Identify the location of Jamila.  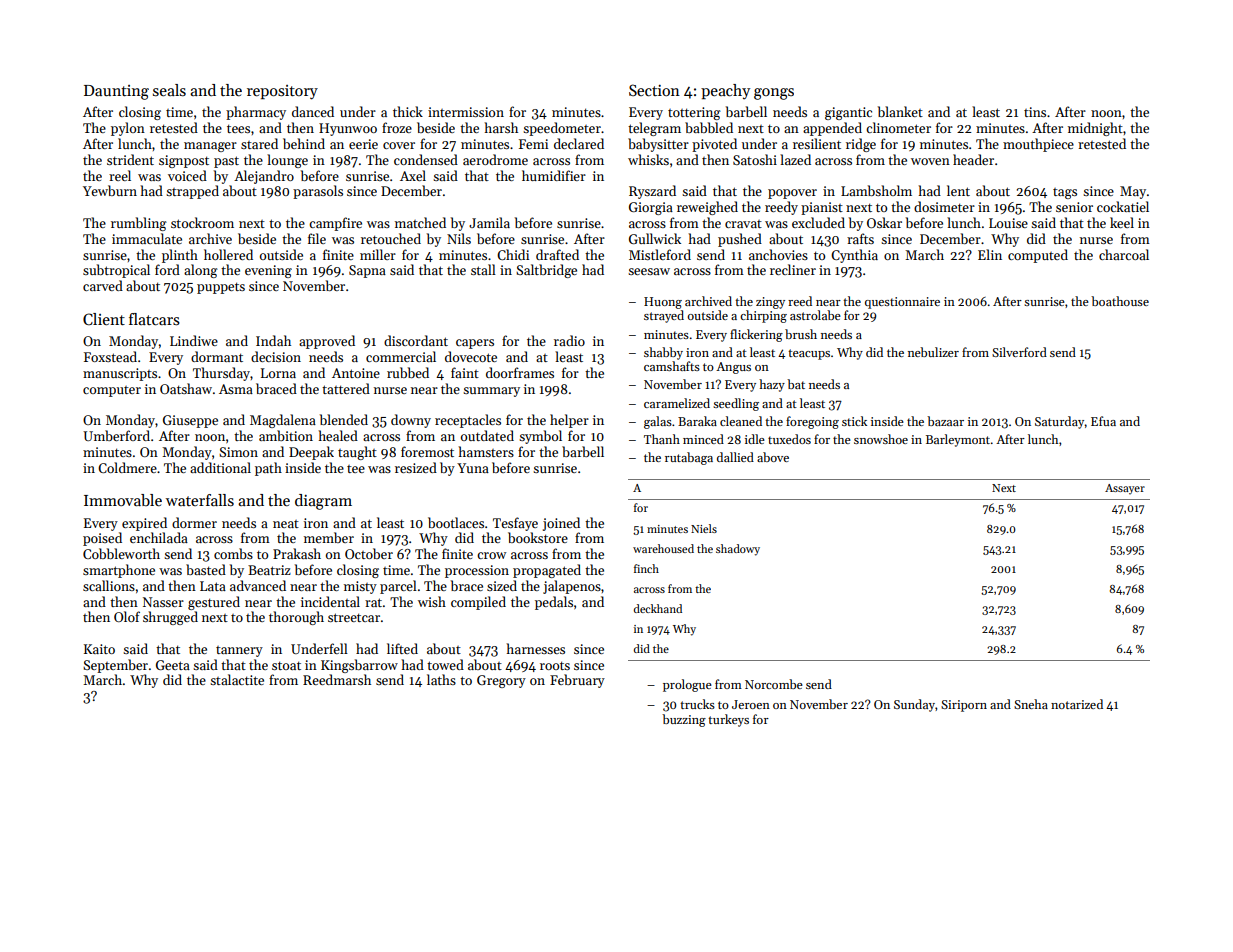
(489, 222).
